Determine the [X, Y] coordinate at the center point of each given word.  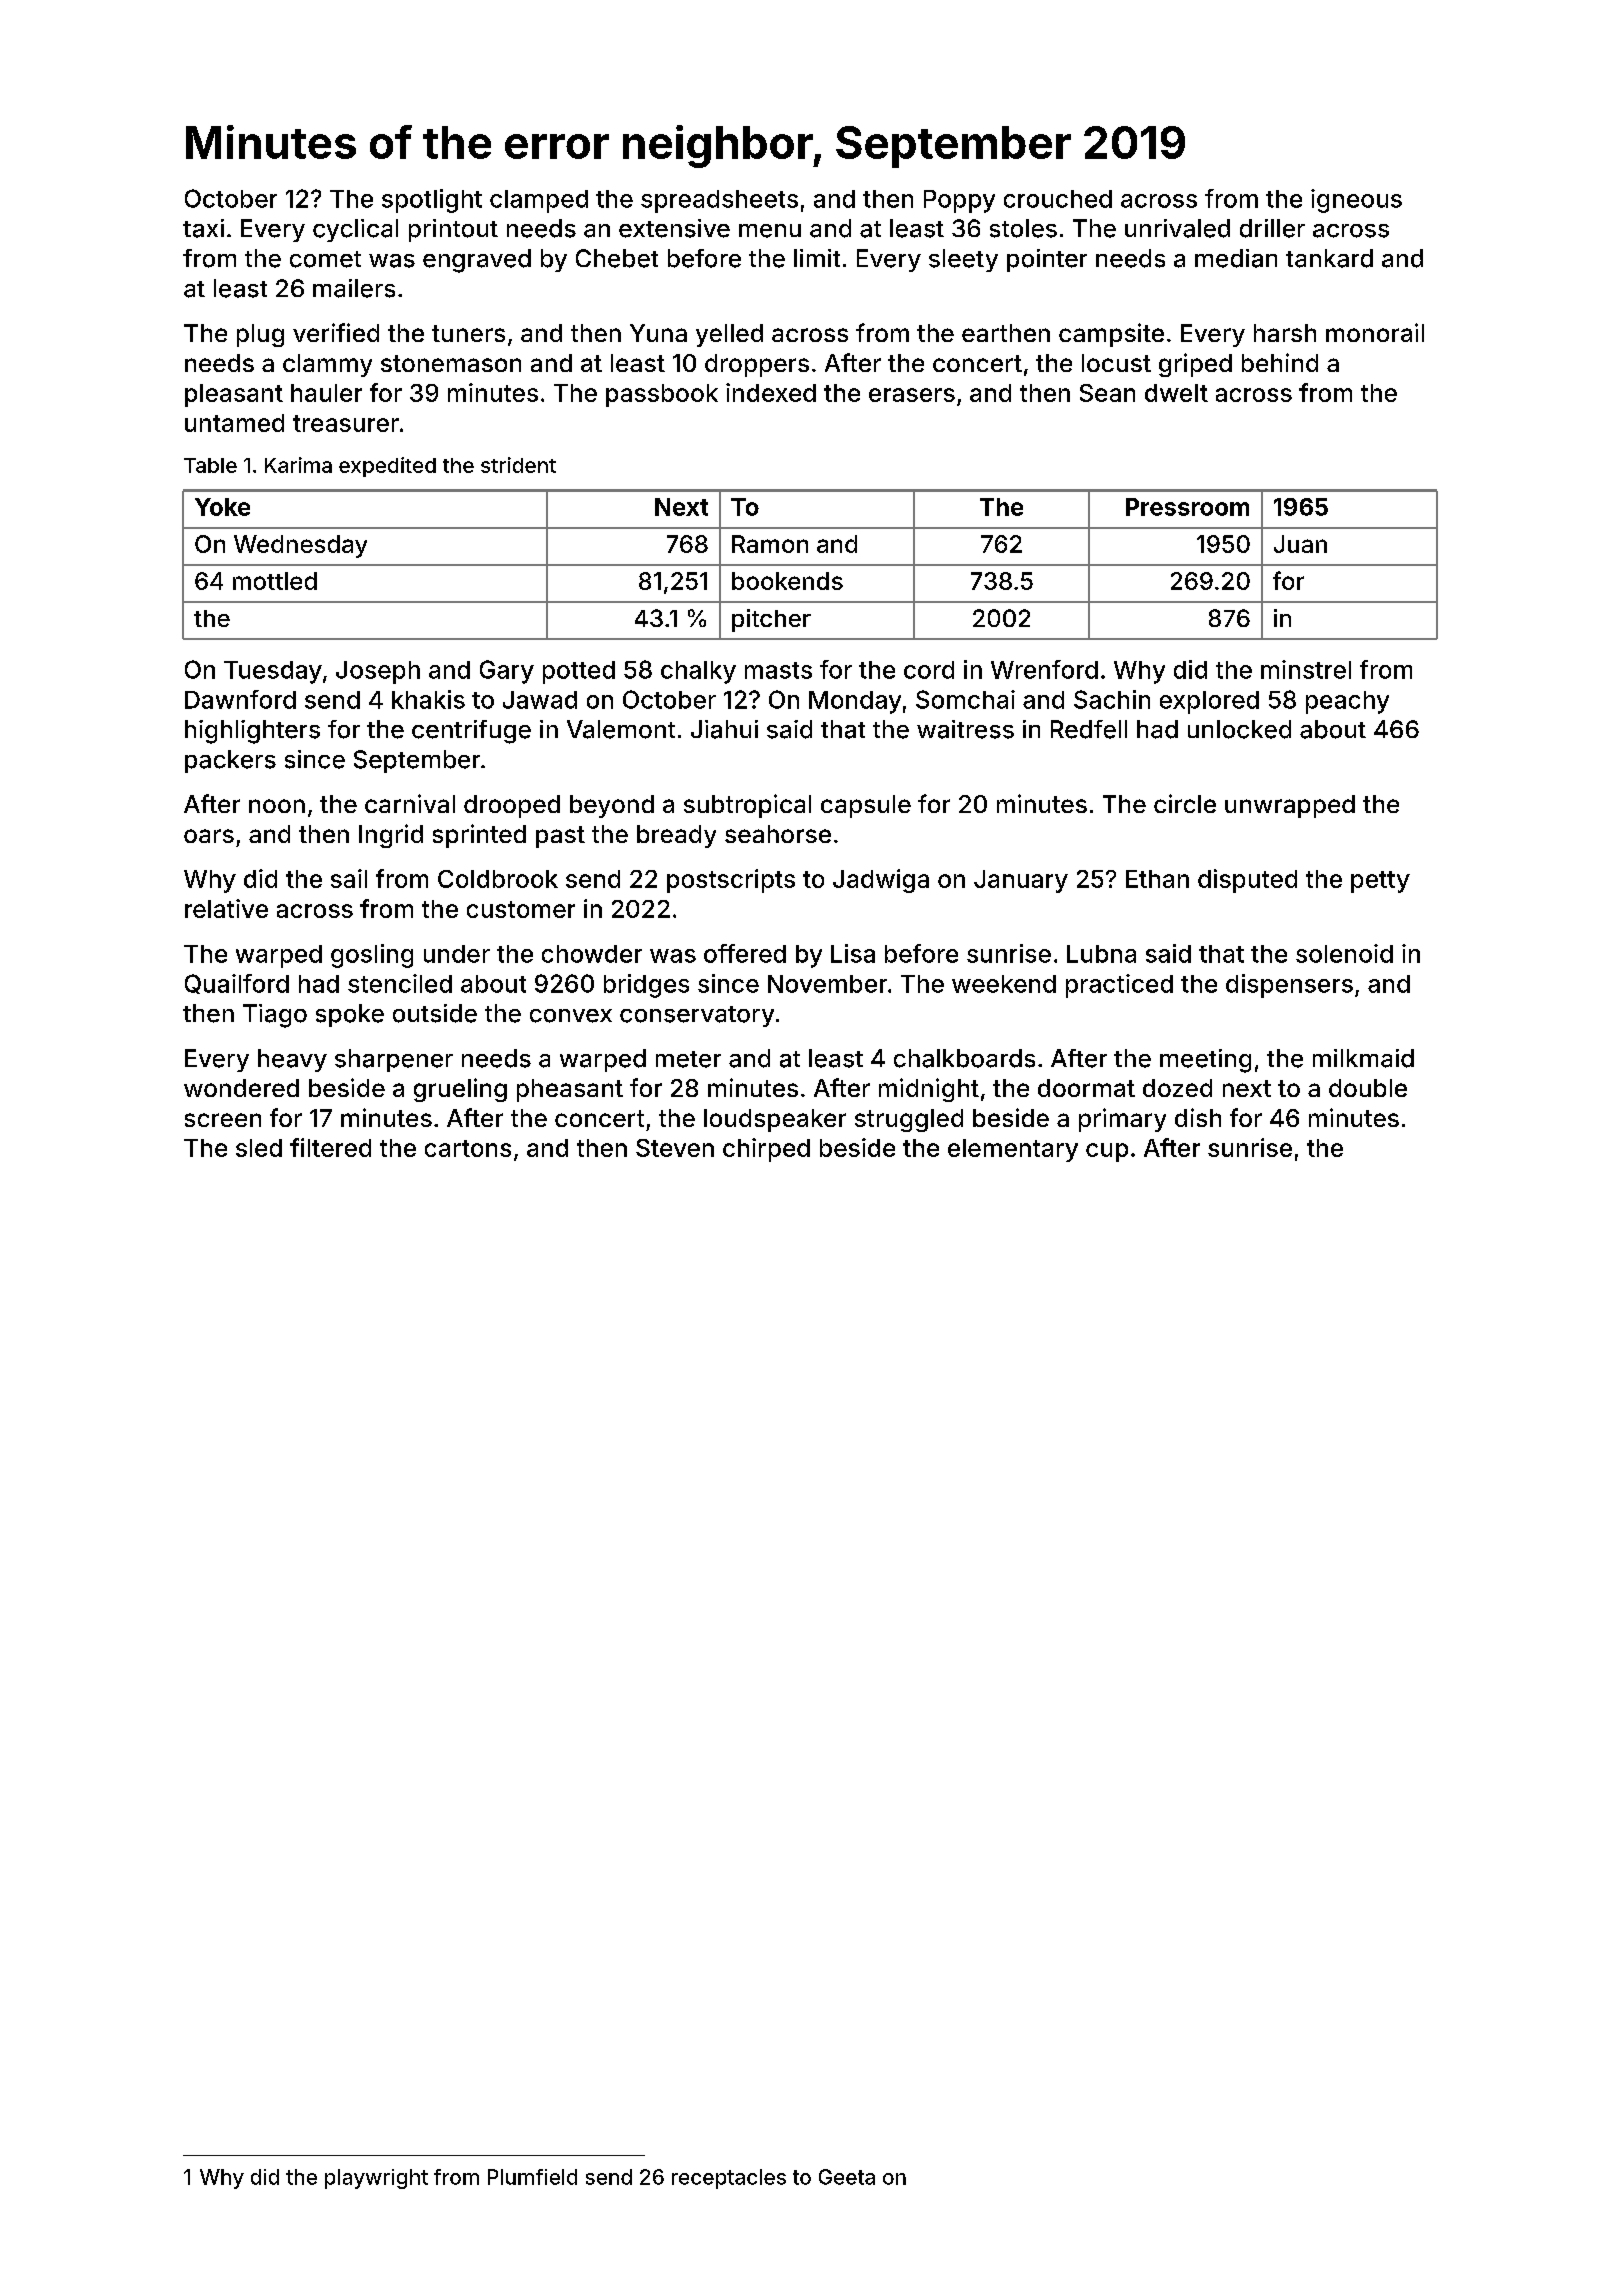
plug [260, 335]
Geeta [847, 2177]
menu [770, 231]
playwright [376, 2179]
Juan [1300, 544]
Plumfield [532, 2177]
